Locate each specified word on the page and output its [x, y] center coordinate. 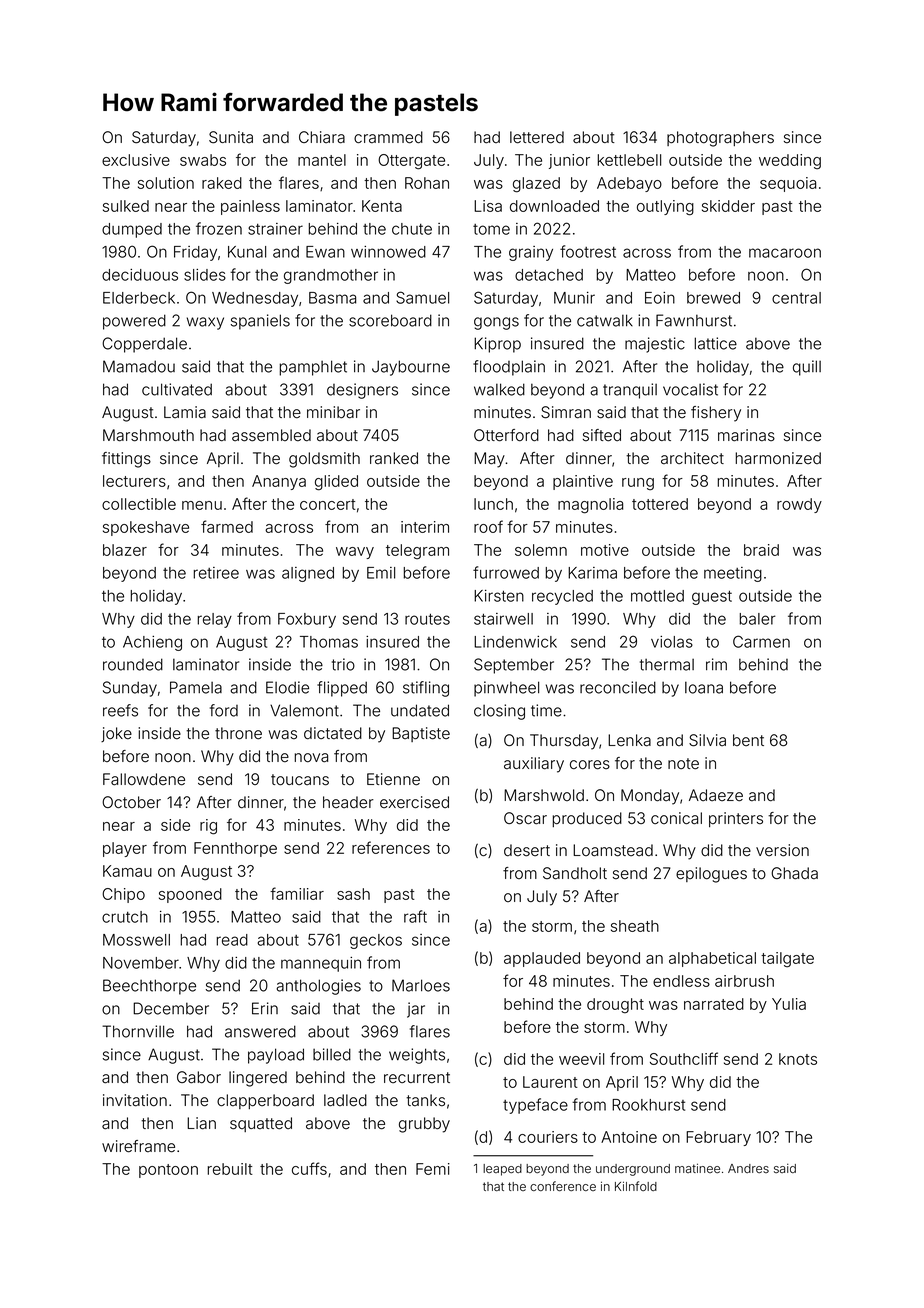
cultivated [177, 389]
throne [238, 733]
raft [415, 916]
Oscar [525, 818]
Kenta [382, 206]
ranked [394, 458]
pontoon [168, 1171]
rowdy [799, 505]
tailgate [787, 960]
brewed [713, 298]
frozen [219, 228]
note [683, 764]
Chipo [123, 895]
